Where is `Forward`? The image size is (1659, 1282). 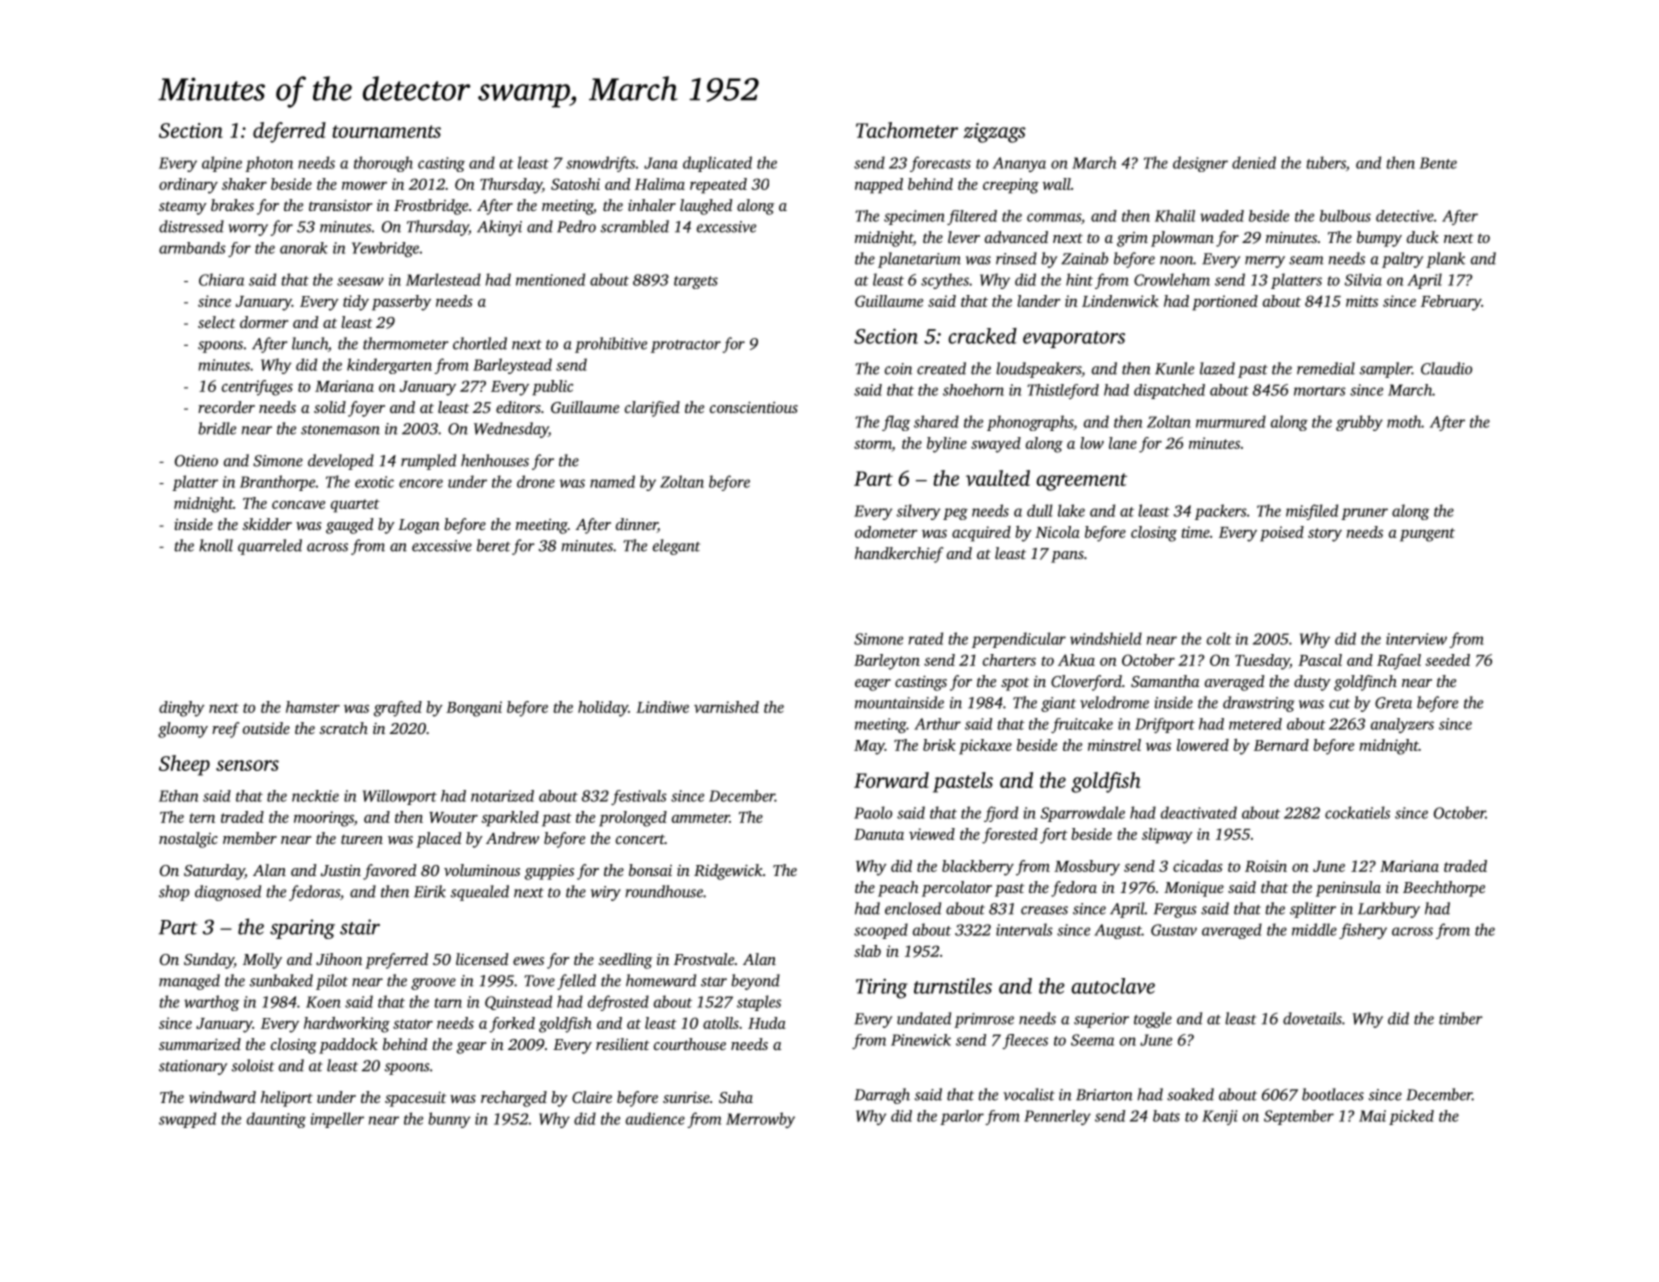 Forward is located at coordinates (891, 780).
